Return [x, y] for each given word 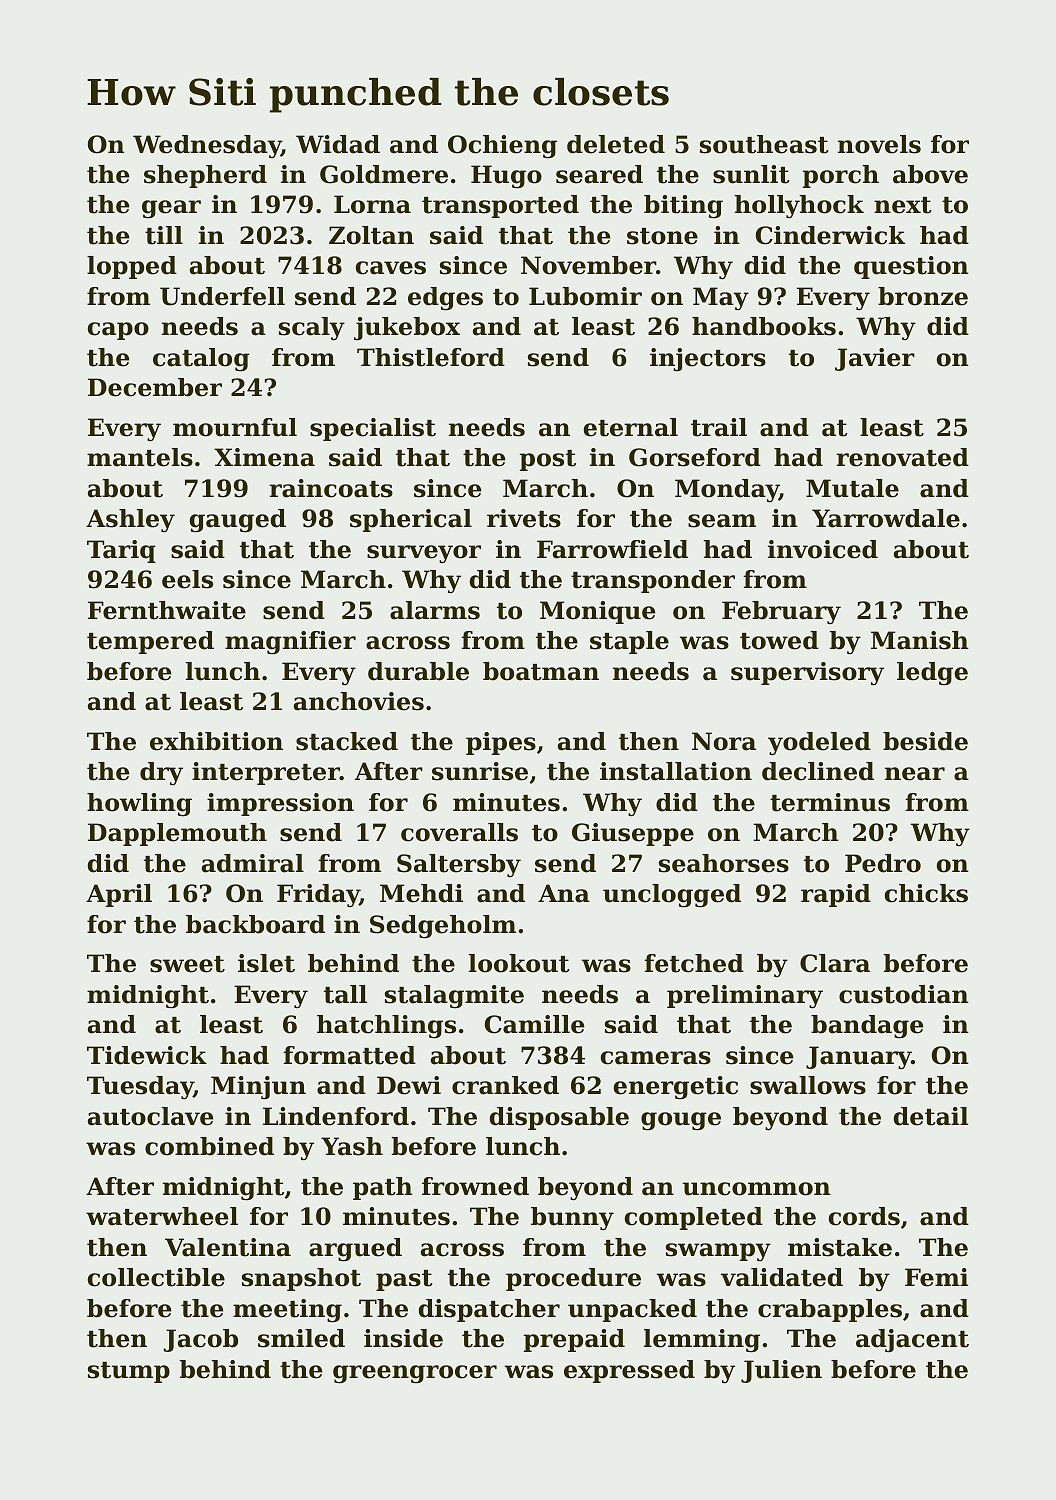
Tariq [121, 551]
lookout [519, 963]
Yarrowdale [886, 518]
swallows [808, 1085]
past [404, 1280]
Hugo [506, 177]
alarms [435, 610]
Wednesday [207, 146]
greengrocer [415, 1374]
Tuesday [140, 1087]
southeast [764, 144]
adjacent [912, 1341]
